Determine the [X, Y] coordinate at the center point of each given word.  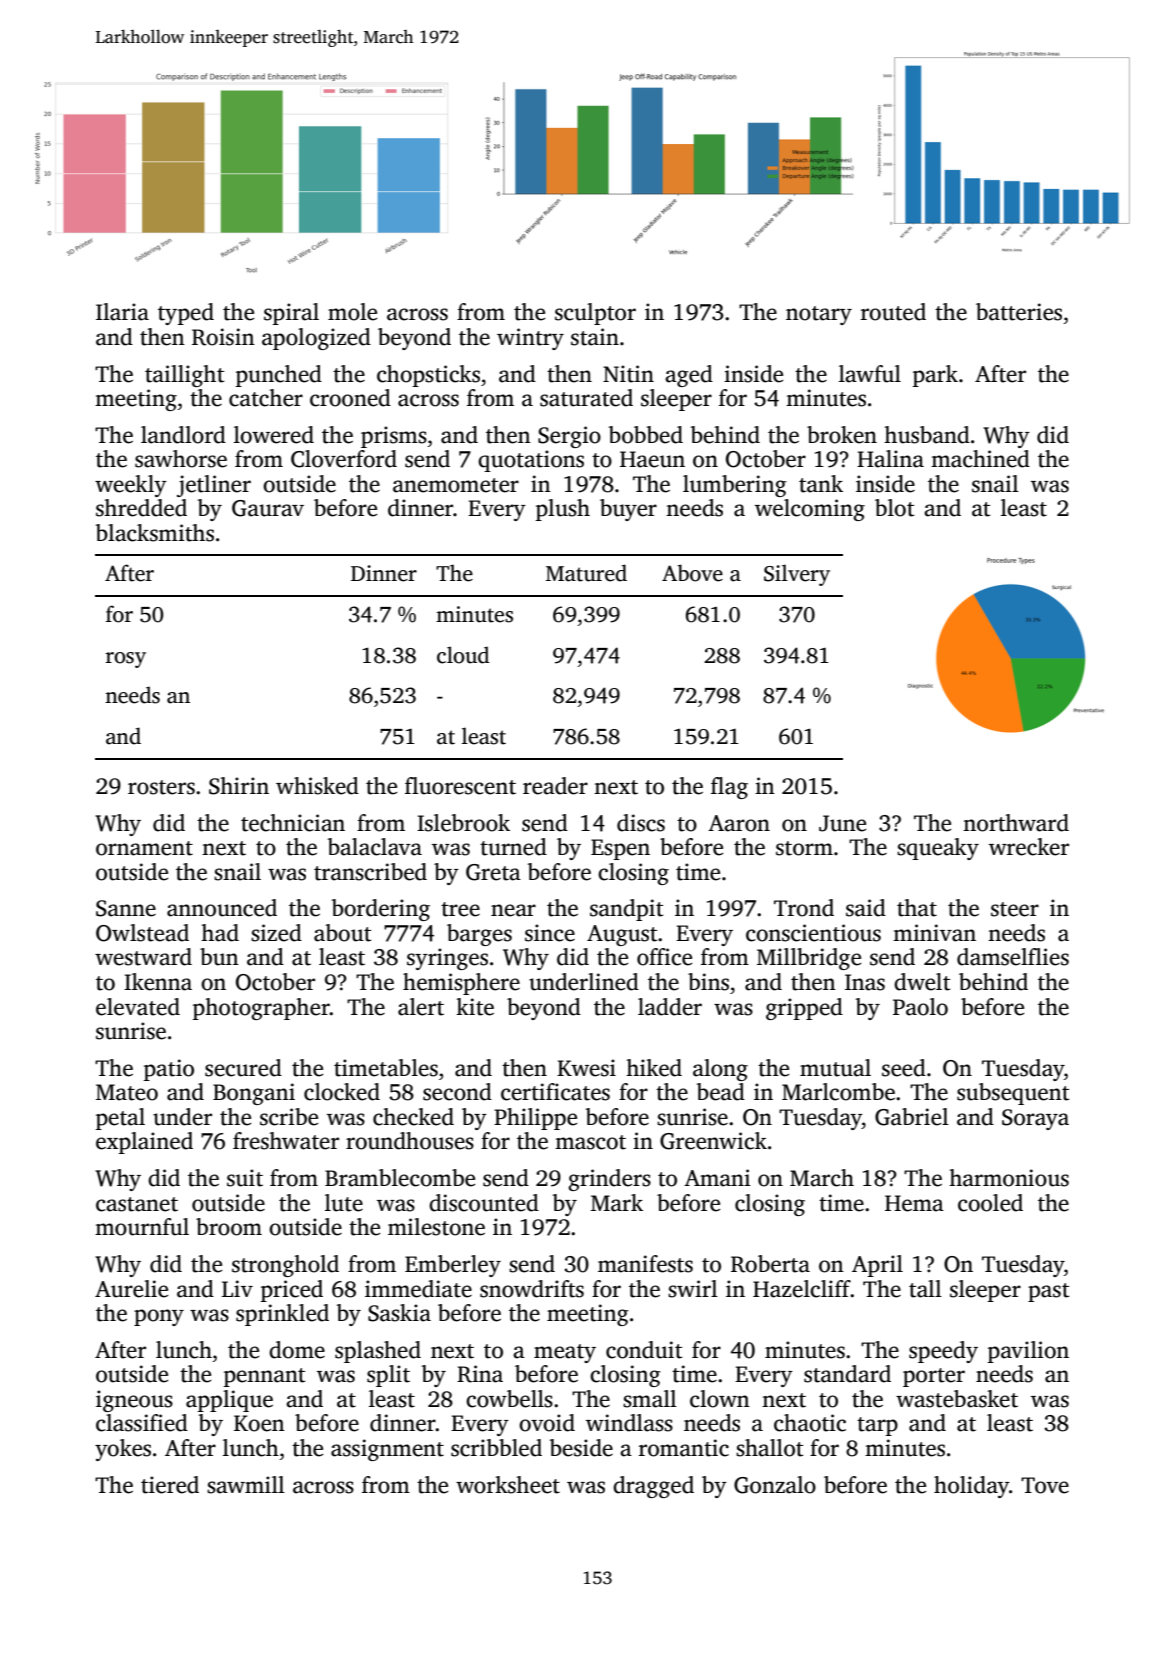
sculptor [595, 314]
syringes [447, 959]
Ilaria [122, 312]
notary [819, 315]
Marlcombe [838, 1092]
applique [229, 1401]
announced [222, 908]
